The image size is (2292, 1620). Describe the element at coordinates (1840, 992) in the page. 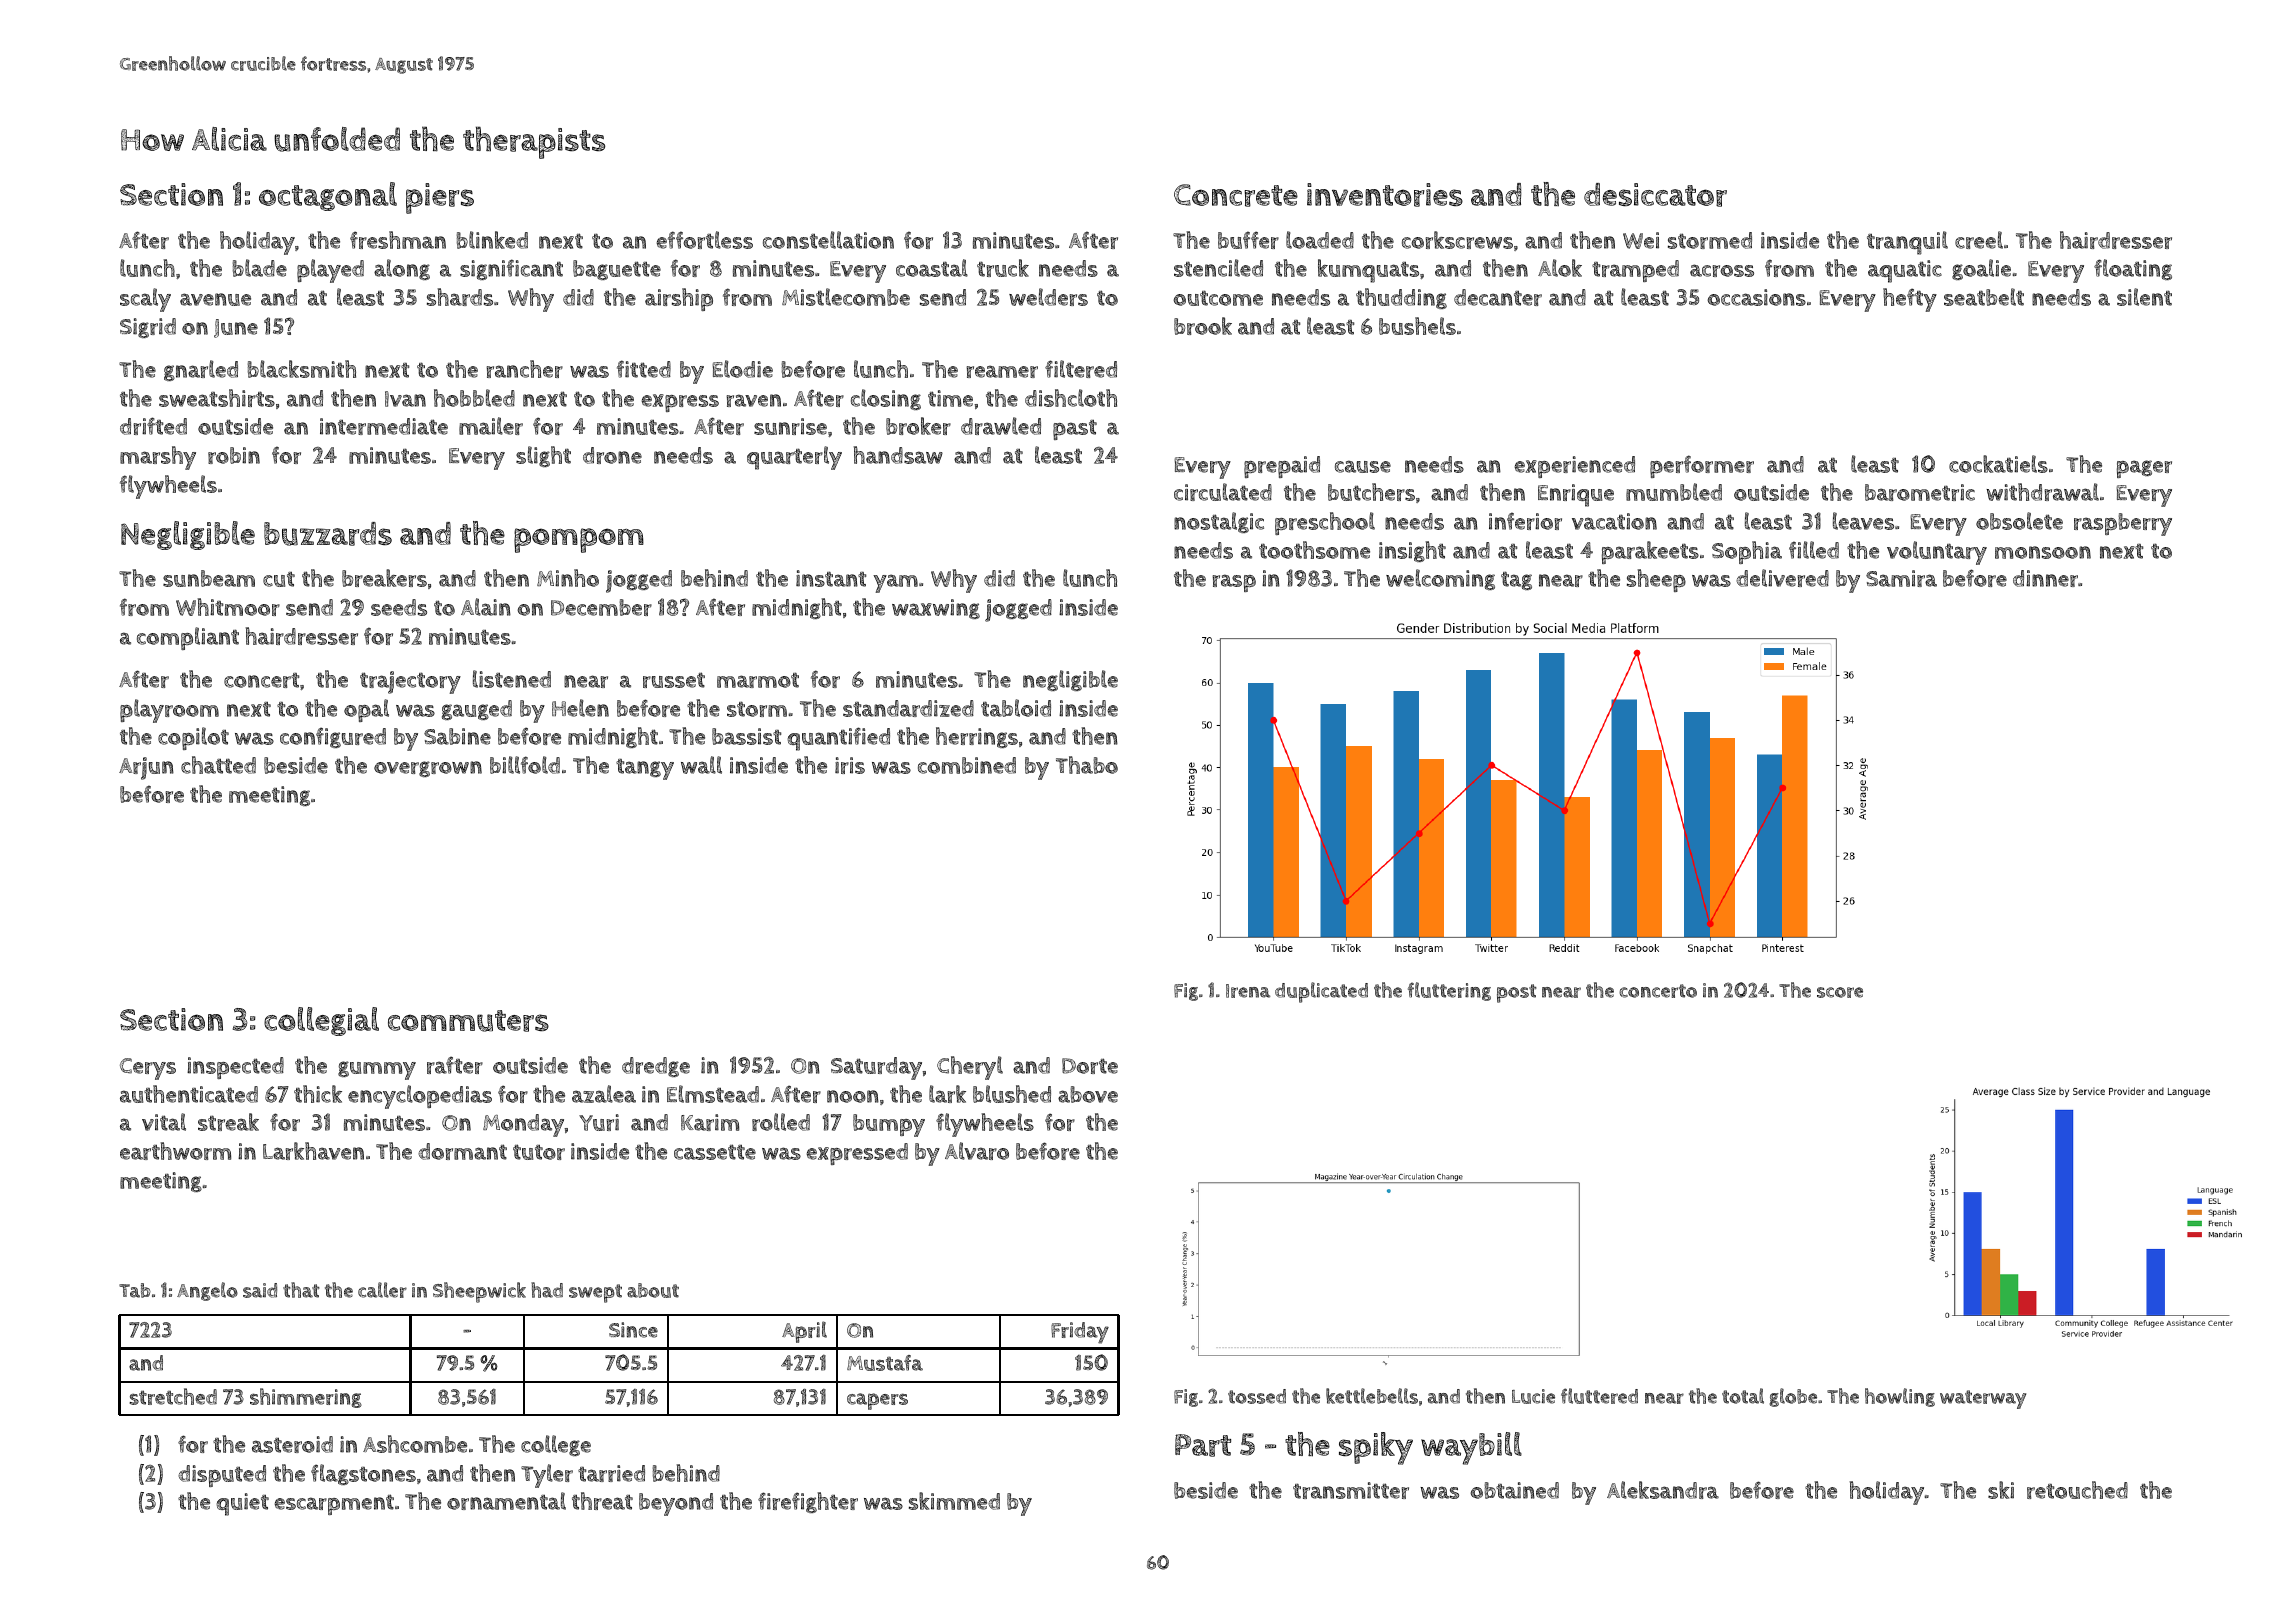

I see `score` at that location.
